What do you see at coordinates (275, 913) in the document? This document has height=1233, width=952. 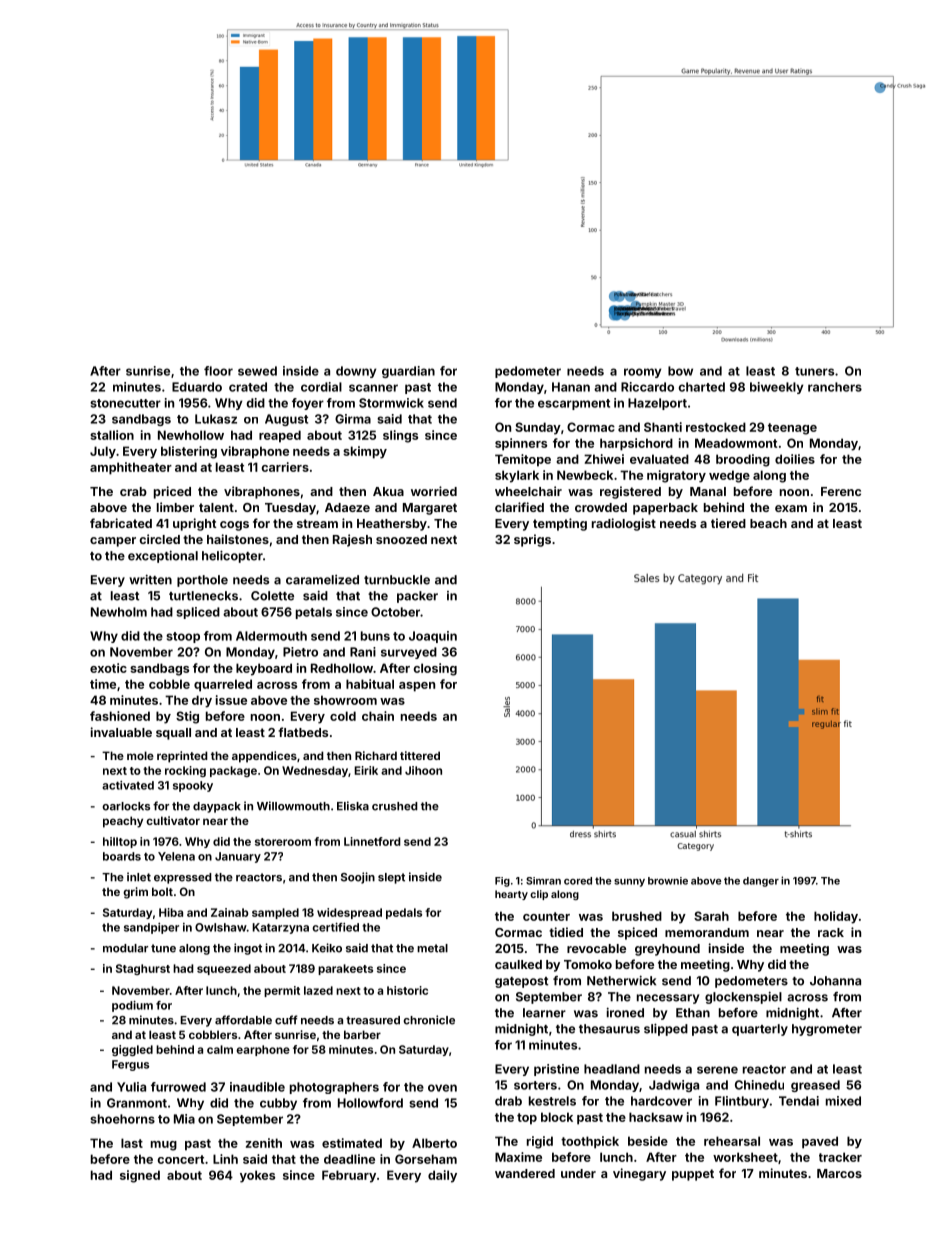 I see `sampled` at bounding box center [275, 913].
